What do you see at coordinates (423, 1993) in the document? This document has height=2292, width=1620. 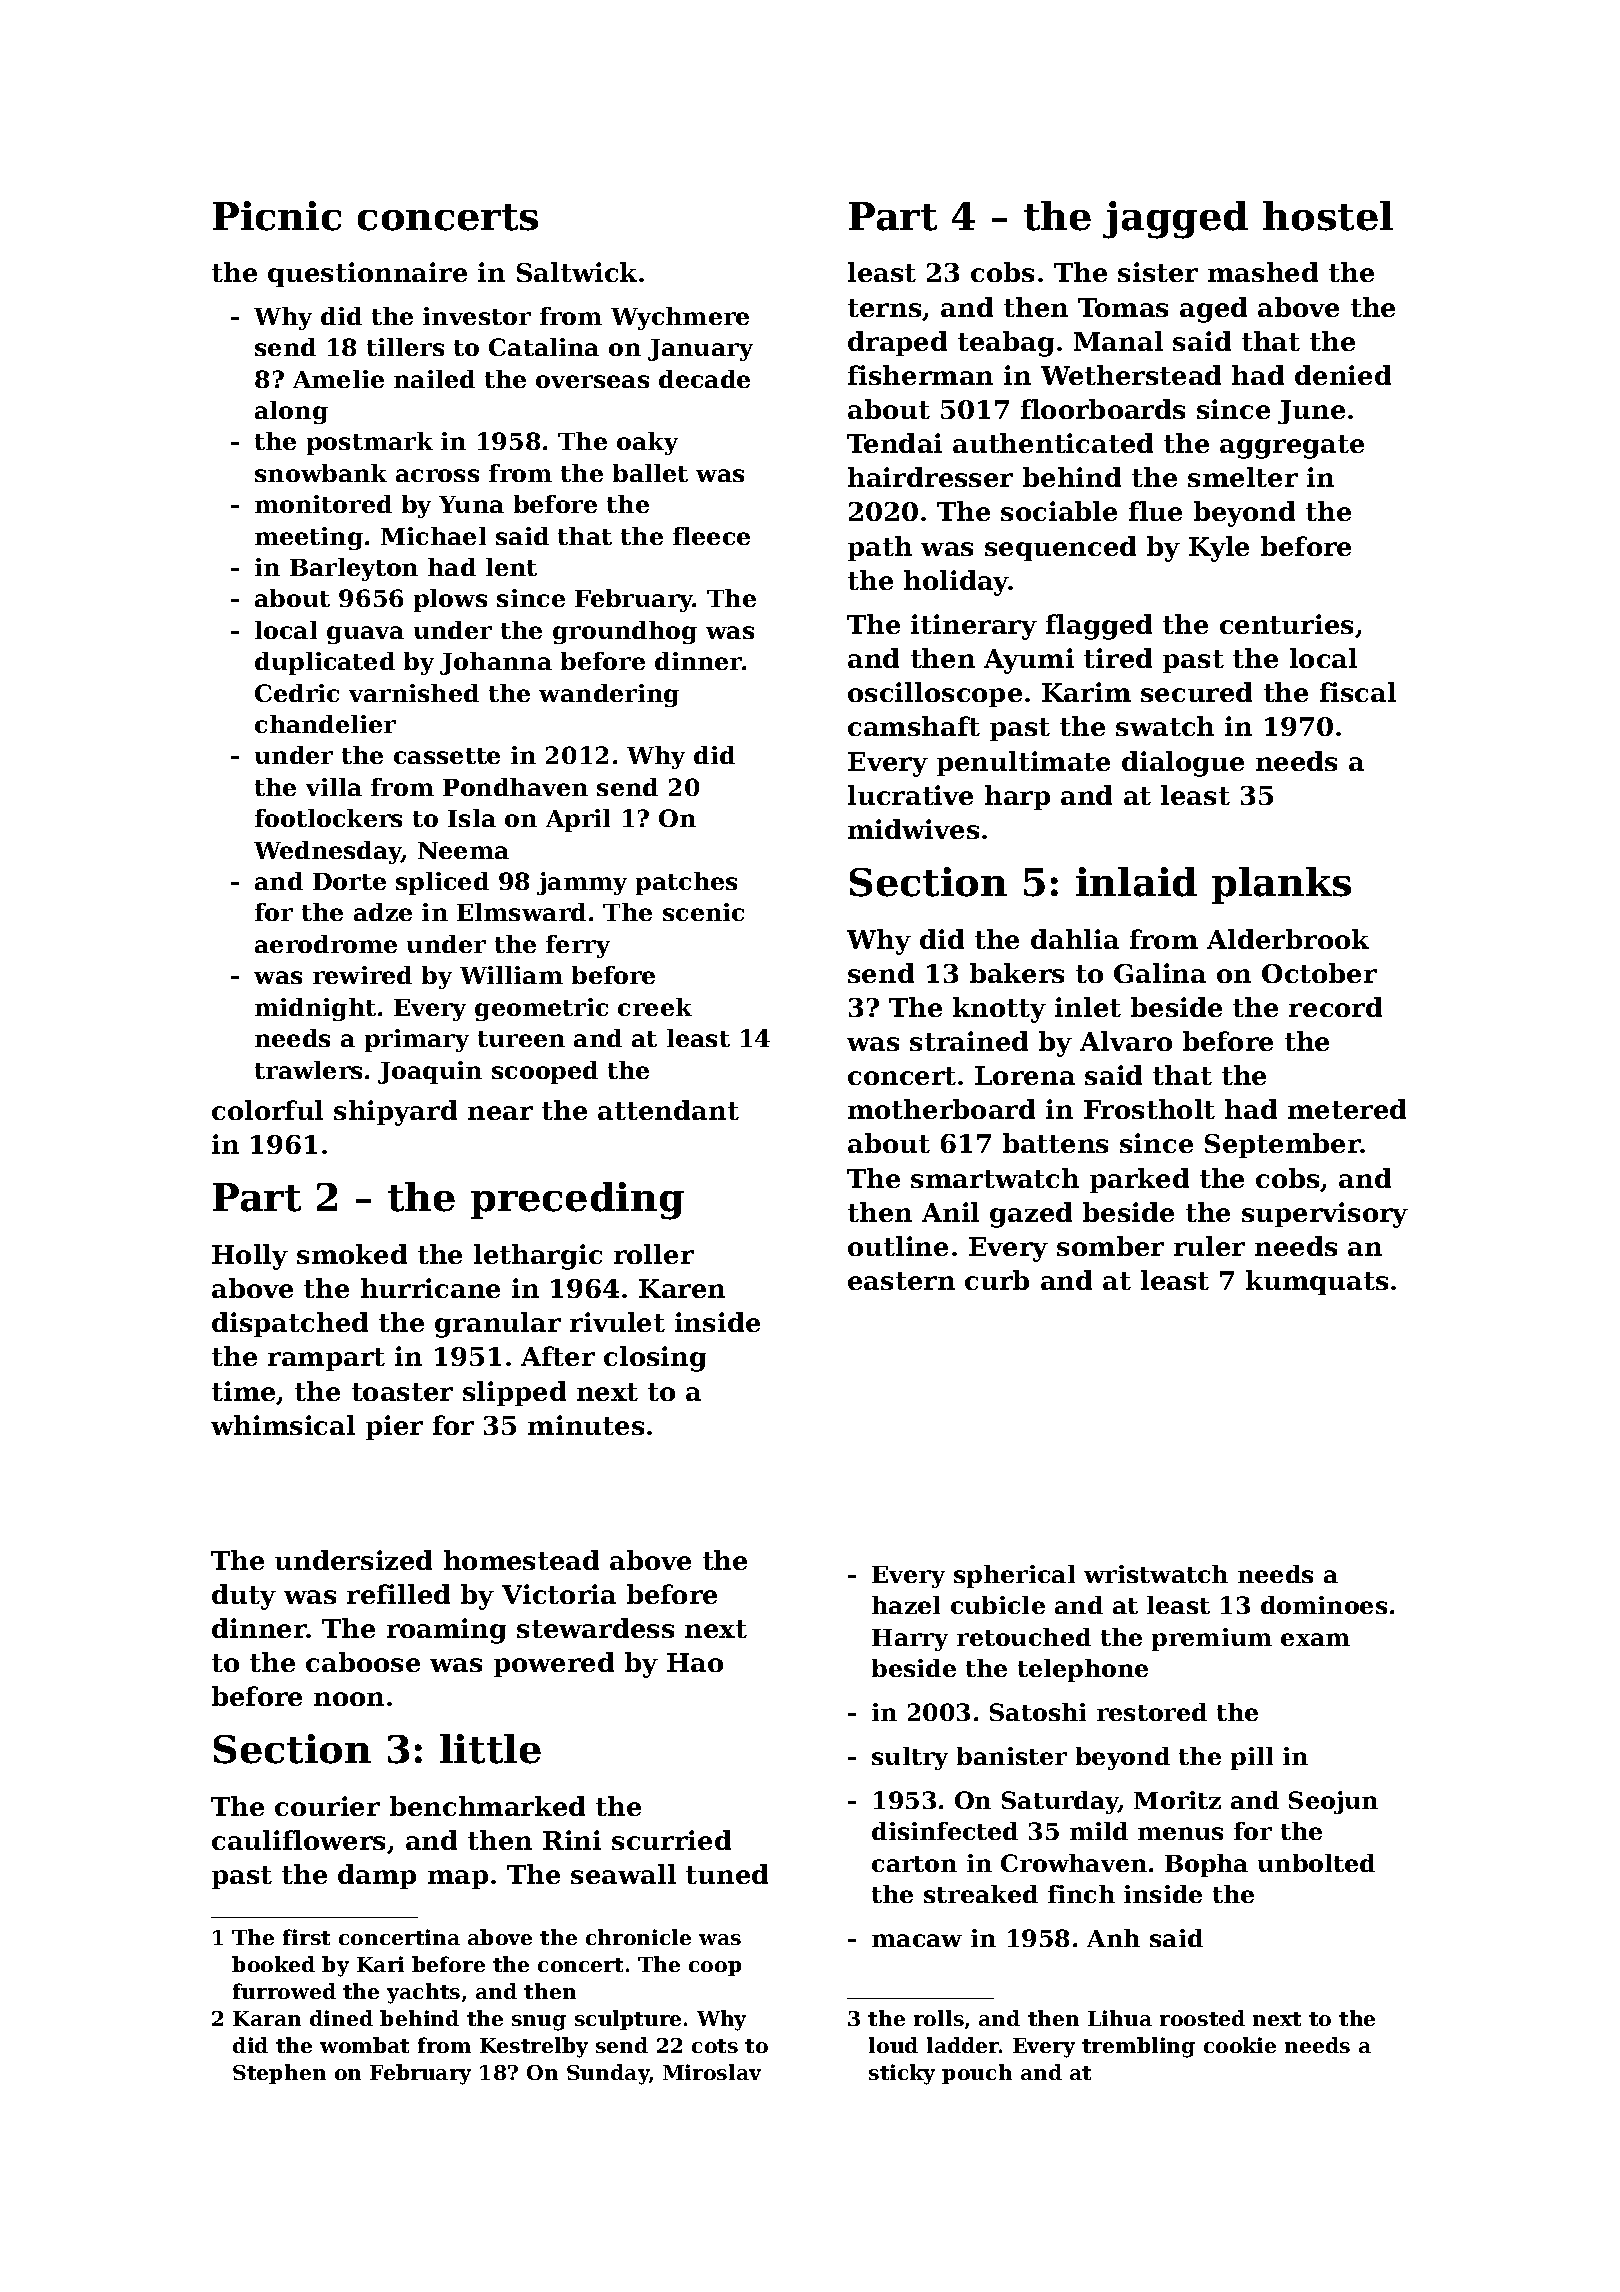 I see `yachts` at bounding box center [423, 1993].
